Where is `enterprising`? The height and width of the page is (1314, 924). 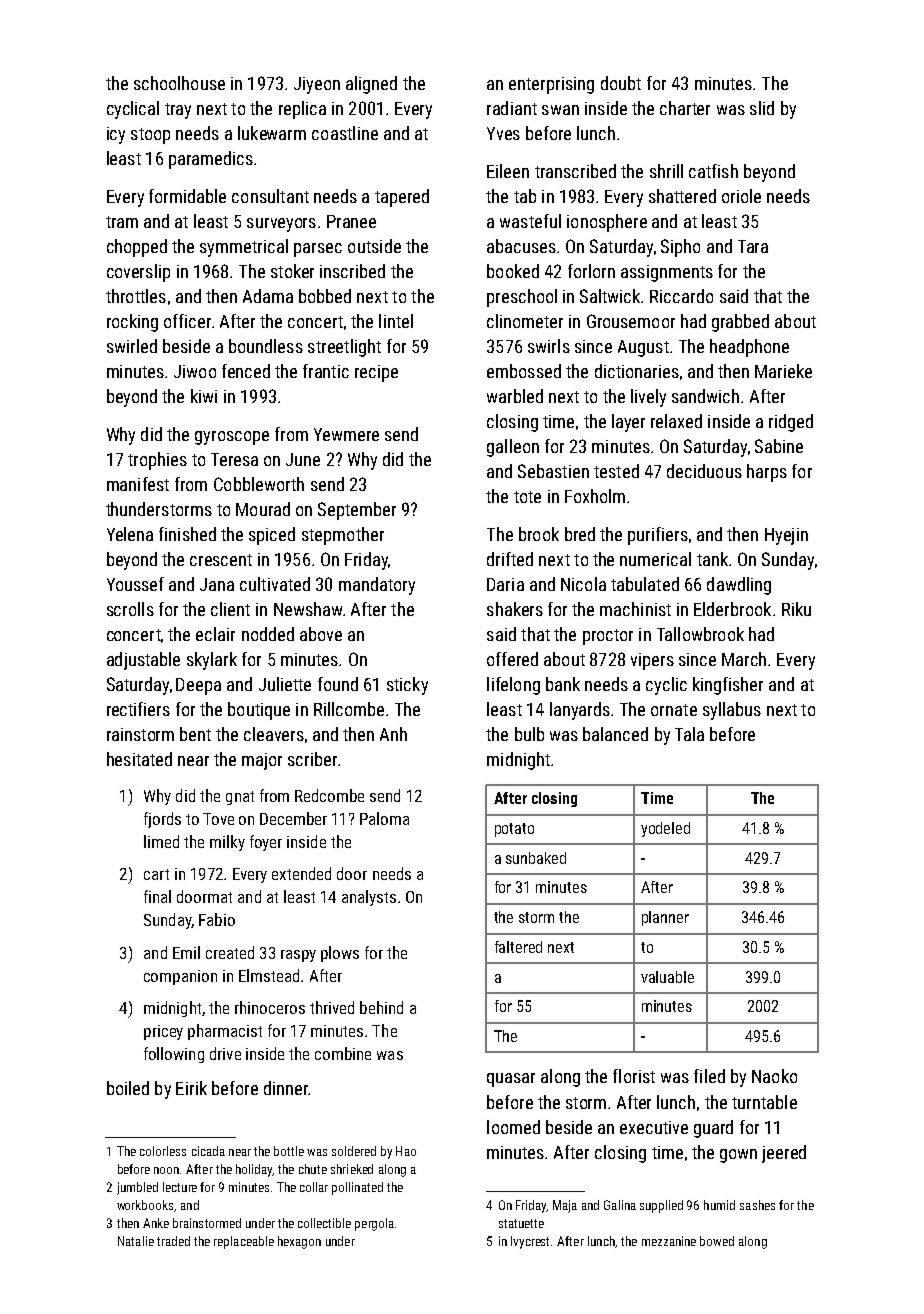
enterprising is located at coordinates (551, 85).
